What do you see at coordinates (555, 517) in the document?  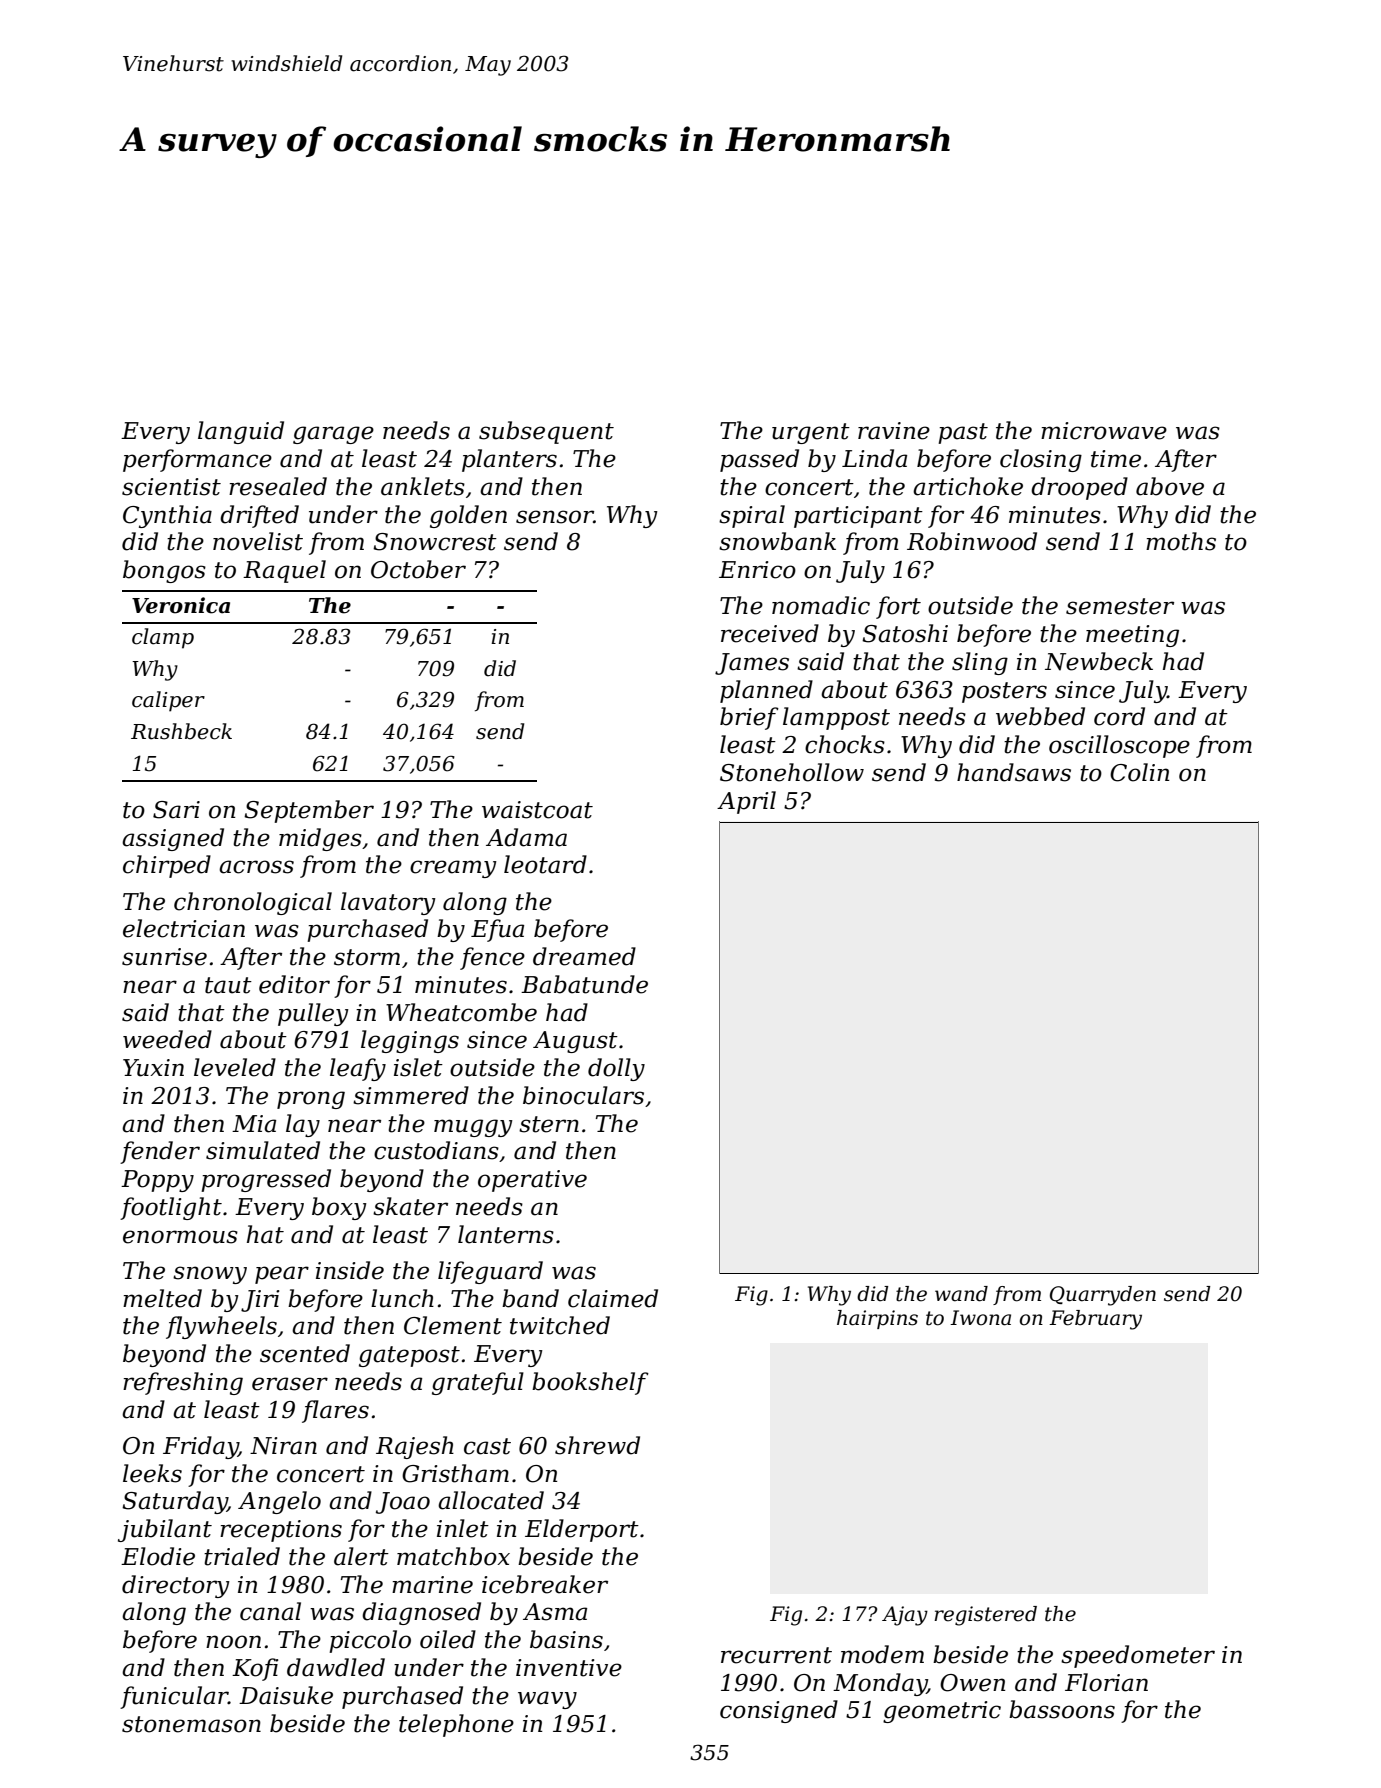 I see `sensor` at bounding box center [555, 517].
